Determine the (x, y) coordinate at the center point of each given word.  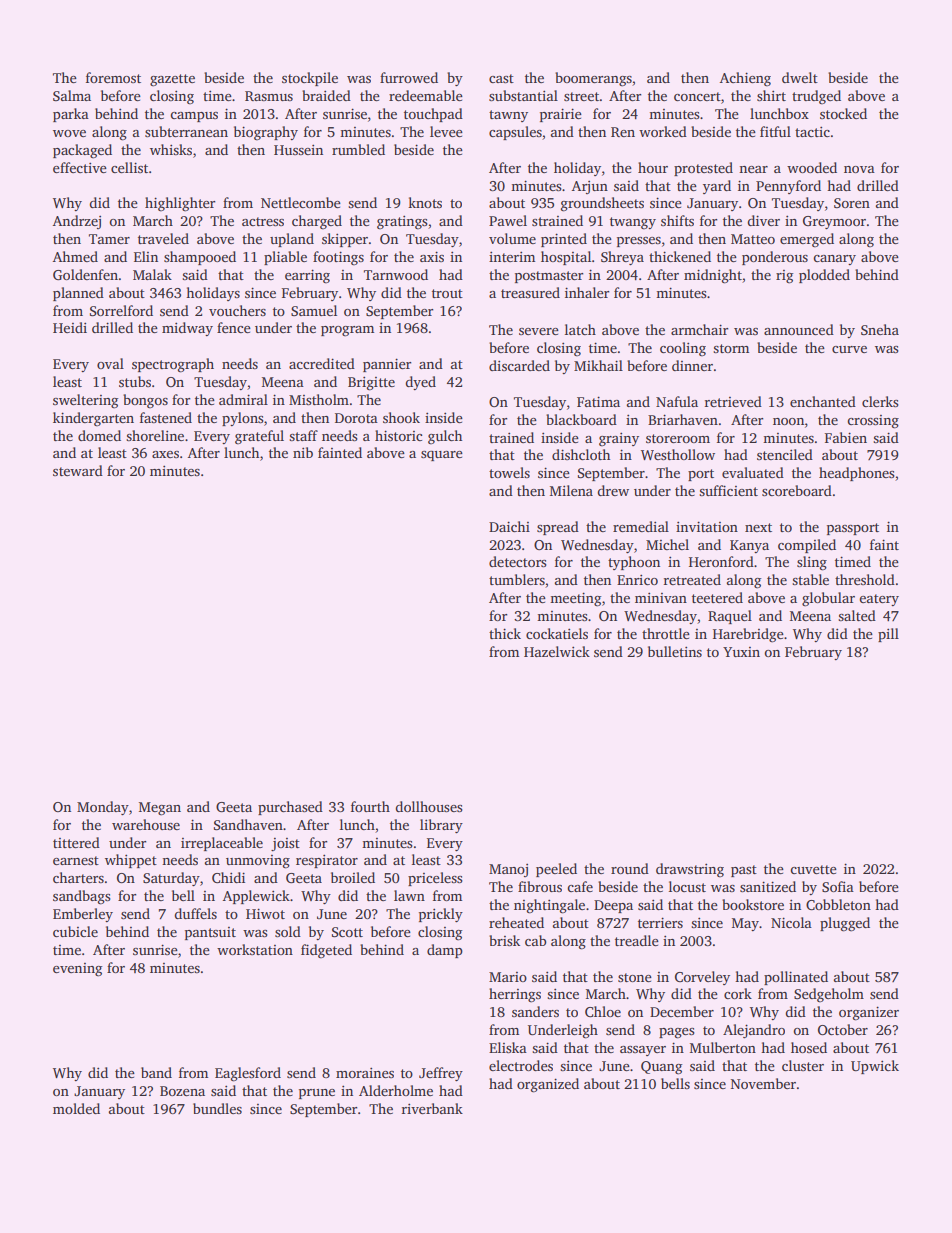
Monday (103, 808)
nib (303, 452)
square (442, 456)
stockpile (310, 79)
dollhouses (429, 806)
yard (717, 187)
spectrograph (173, 365)
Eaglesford (248, 1074)
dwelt (800, 77)
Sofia (838, 886)
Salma (72, 95)
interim (512, 257)
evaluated (753, 472)
